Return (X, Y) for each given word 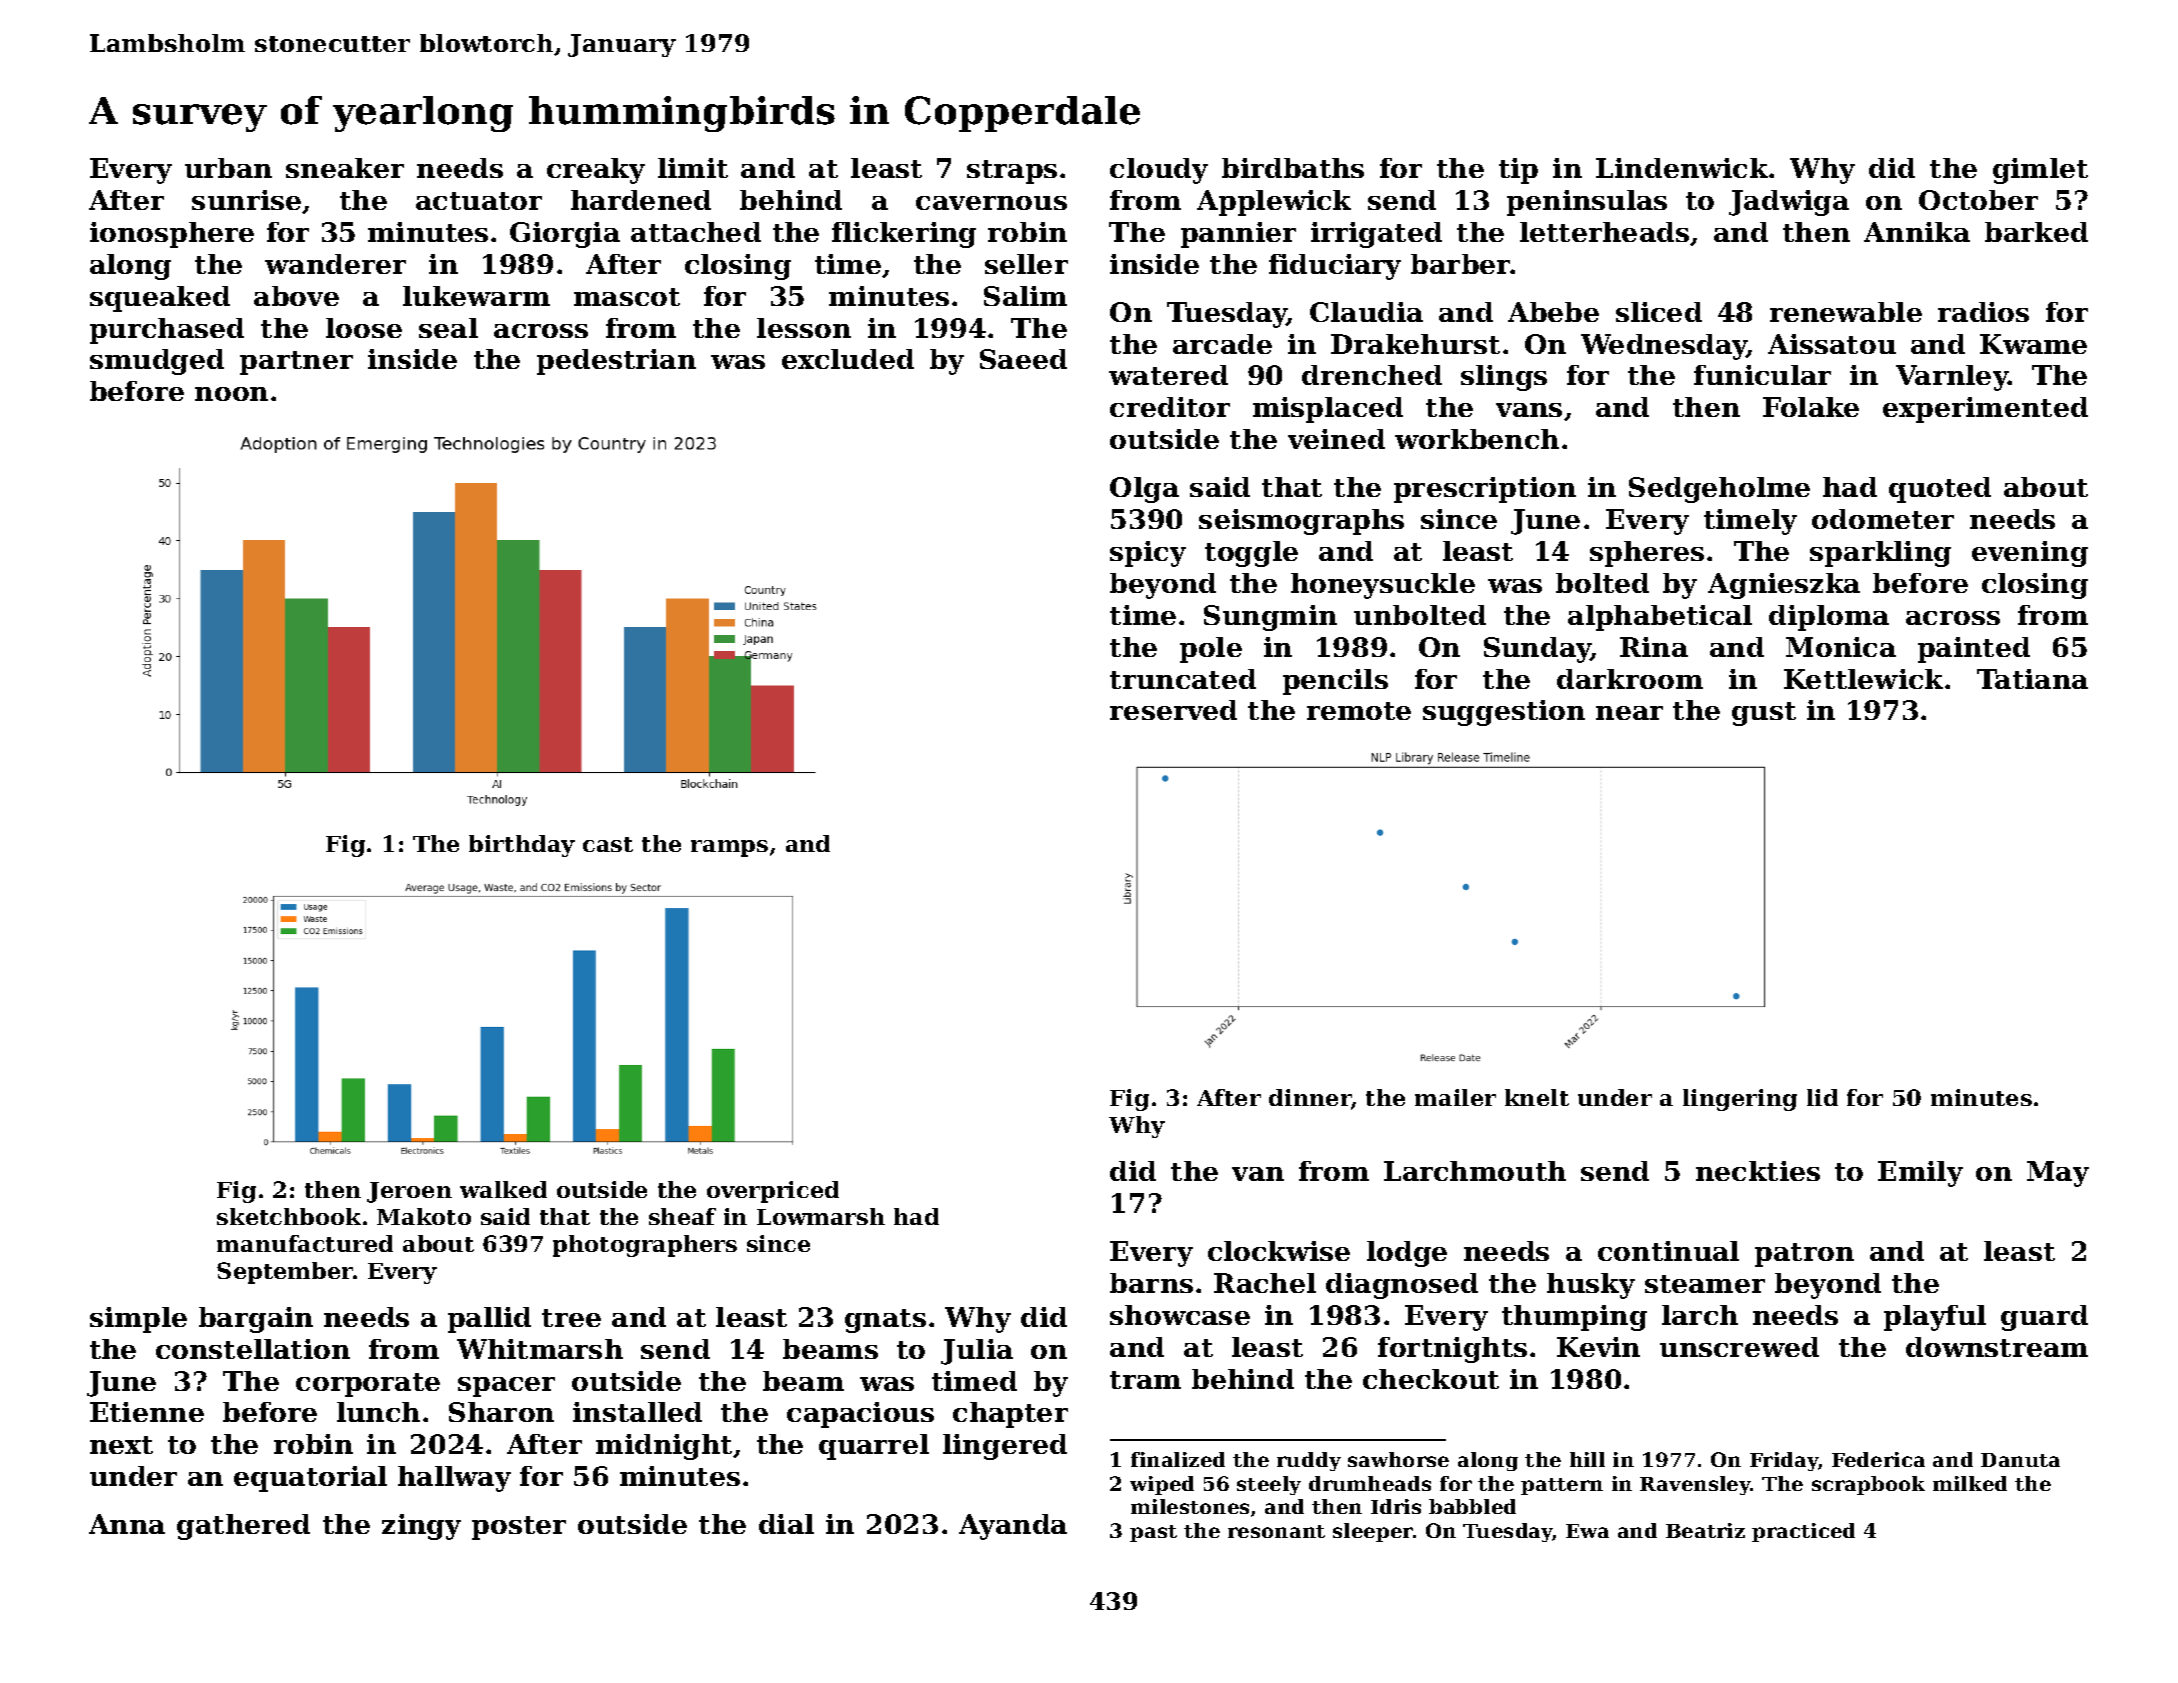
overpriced (773, 1192)
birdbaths (1293, 168)
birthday (522, 846)
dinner (1310, 1097)
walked (503, 1189)
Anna (127, 1524)
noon (231, 394)
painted (1974, 650)
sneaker (345, 168)
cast (608, 844)
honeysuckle (1383, 586)
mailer (1455, 1097)
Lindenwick (1682, 168)
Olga (1144, 490)
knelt (1537, 1097)
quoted (1940, 490)
